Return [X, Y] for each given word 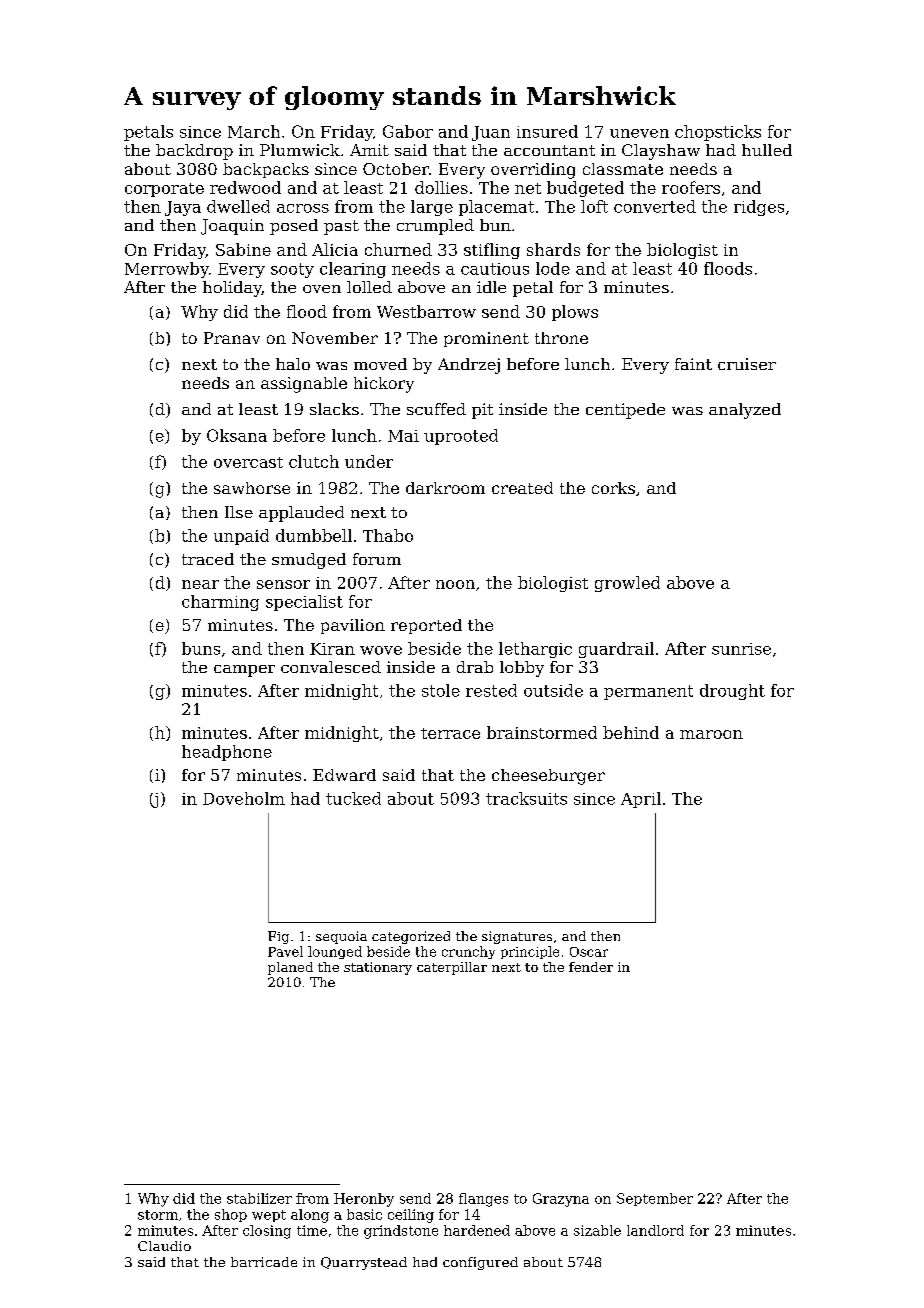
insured [547, 131]
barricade [264, 1262]
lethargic [535, 650]
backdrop [194, 152]
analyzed [745, 411]
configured [480, 1263]
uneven [639, 133]
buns [201, 648]
